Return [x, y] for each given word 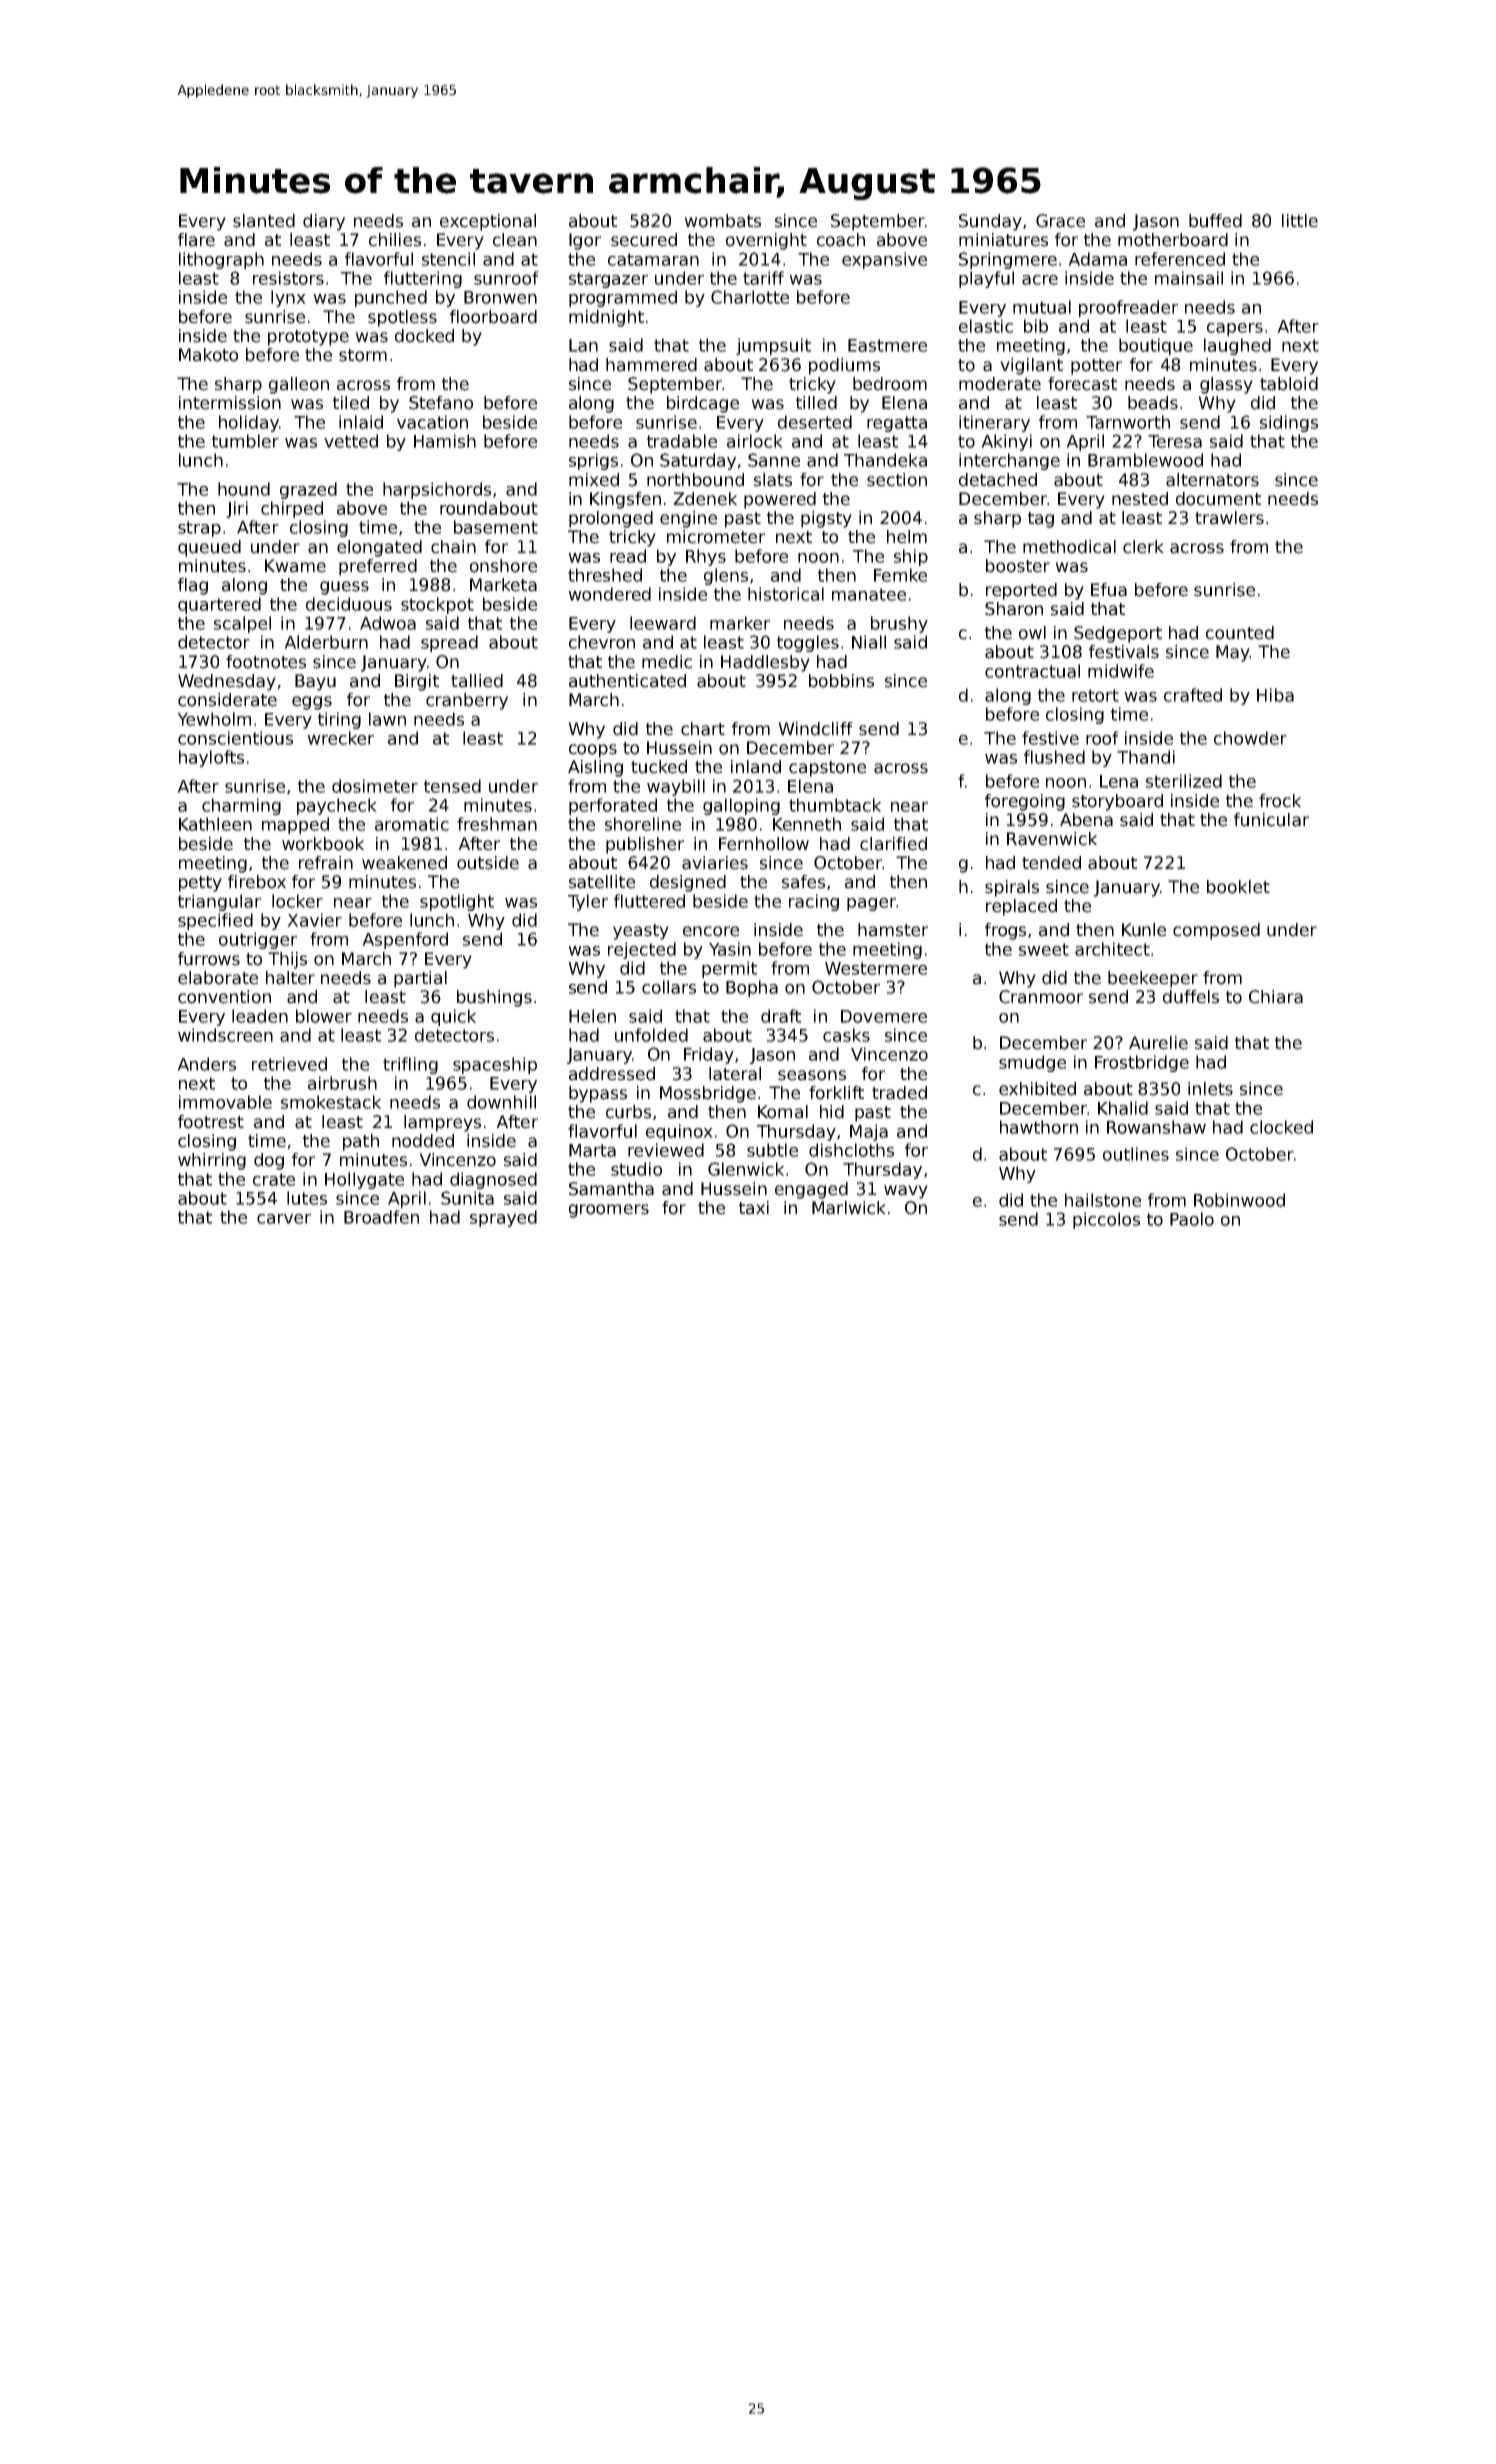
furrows [209, 959]
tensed [452, 786]
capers [1235, 329]
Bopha [752, 988]
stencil [448, 259]
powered [780, 500]
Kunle [1144, 930]
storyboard [1117, 802]
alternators [1212, 480]
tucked [659, 767]
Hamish [445, 441]
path [361, 1142]
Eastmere [887, 345]
